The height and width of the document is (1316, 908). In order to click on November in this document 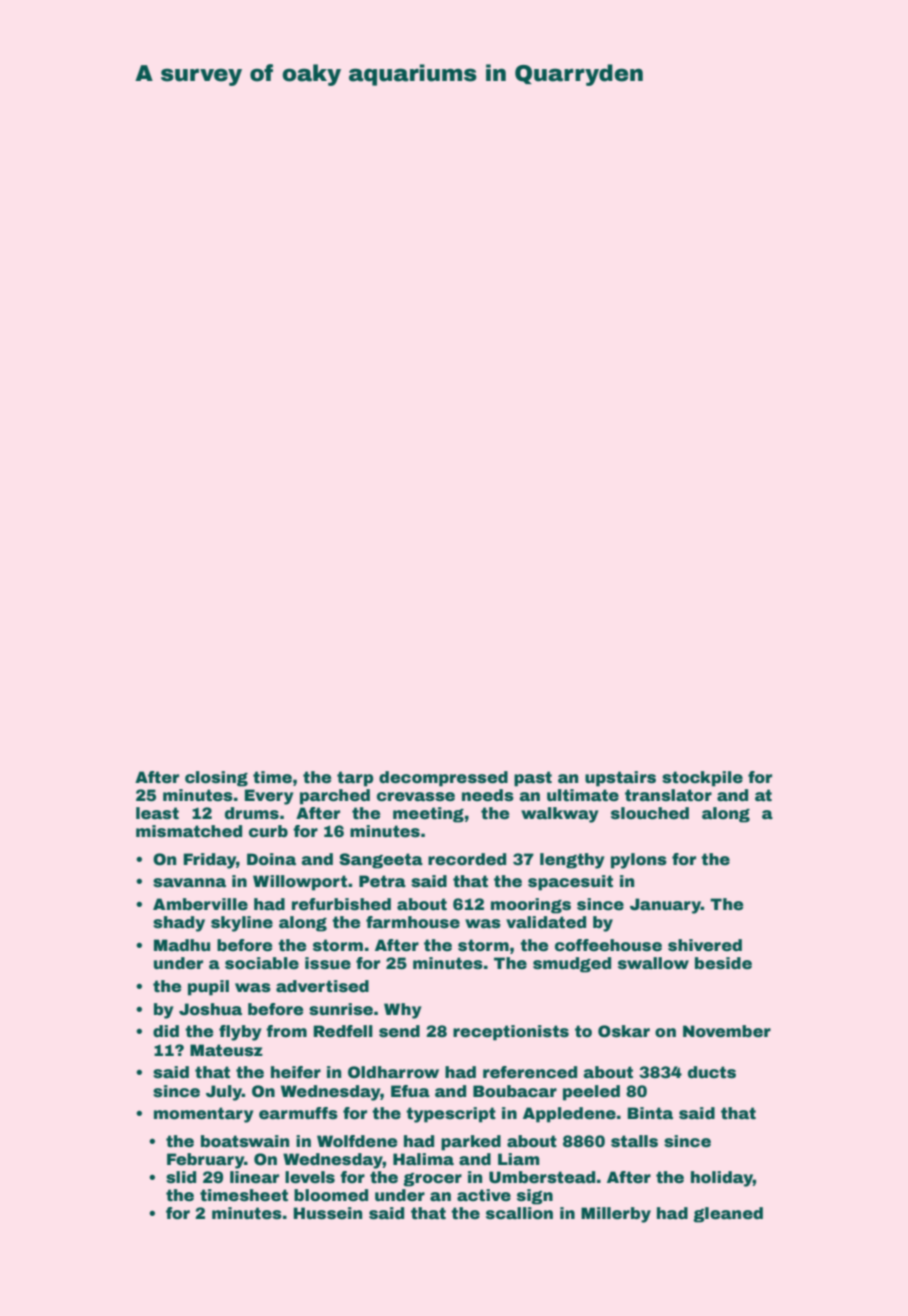, I will do `click(727, 1031)`.
